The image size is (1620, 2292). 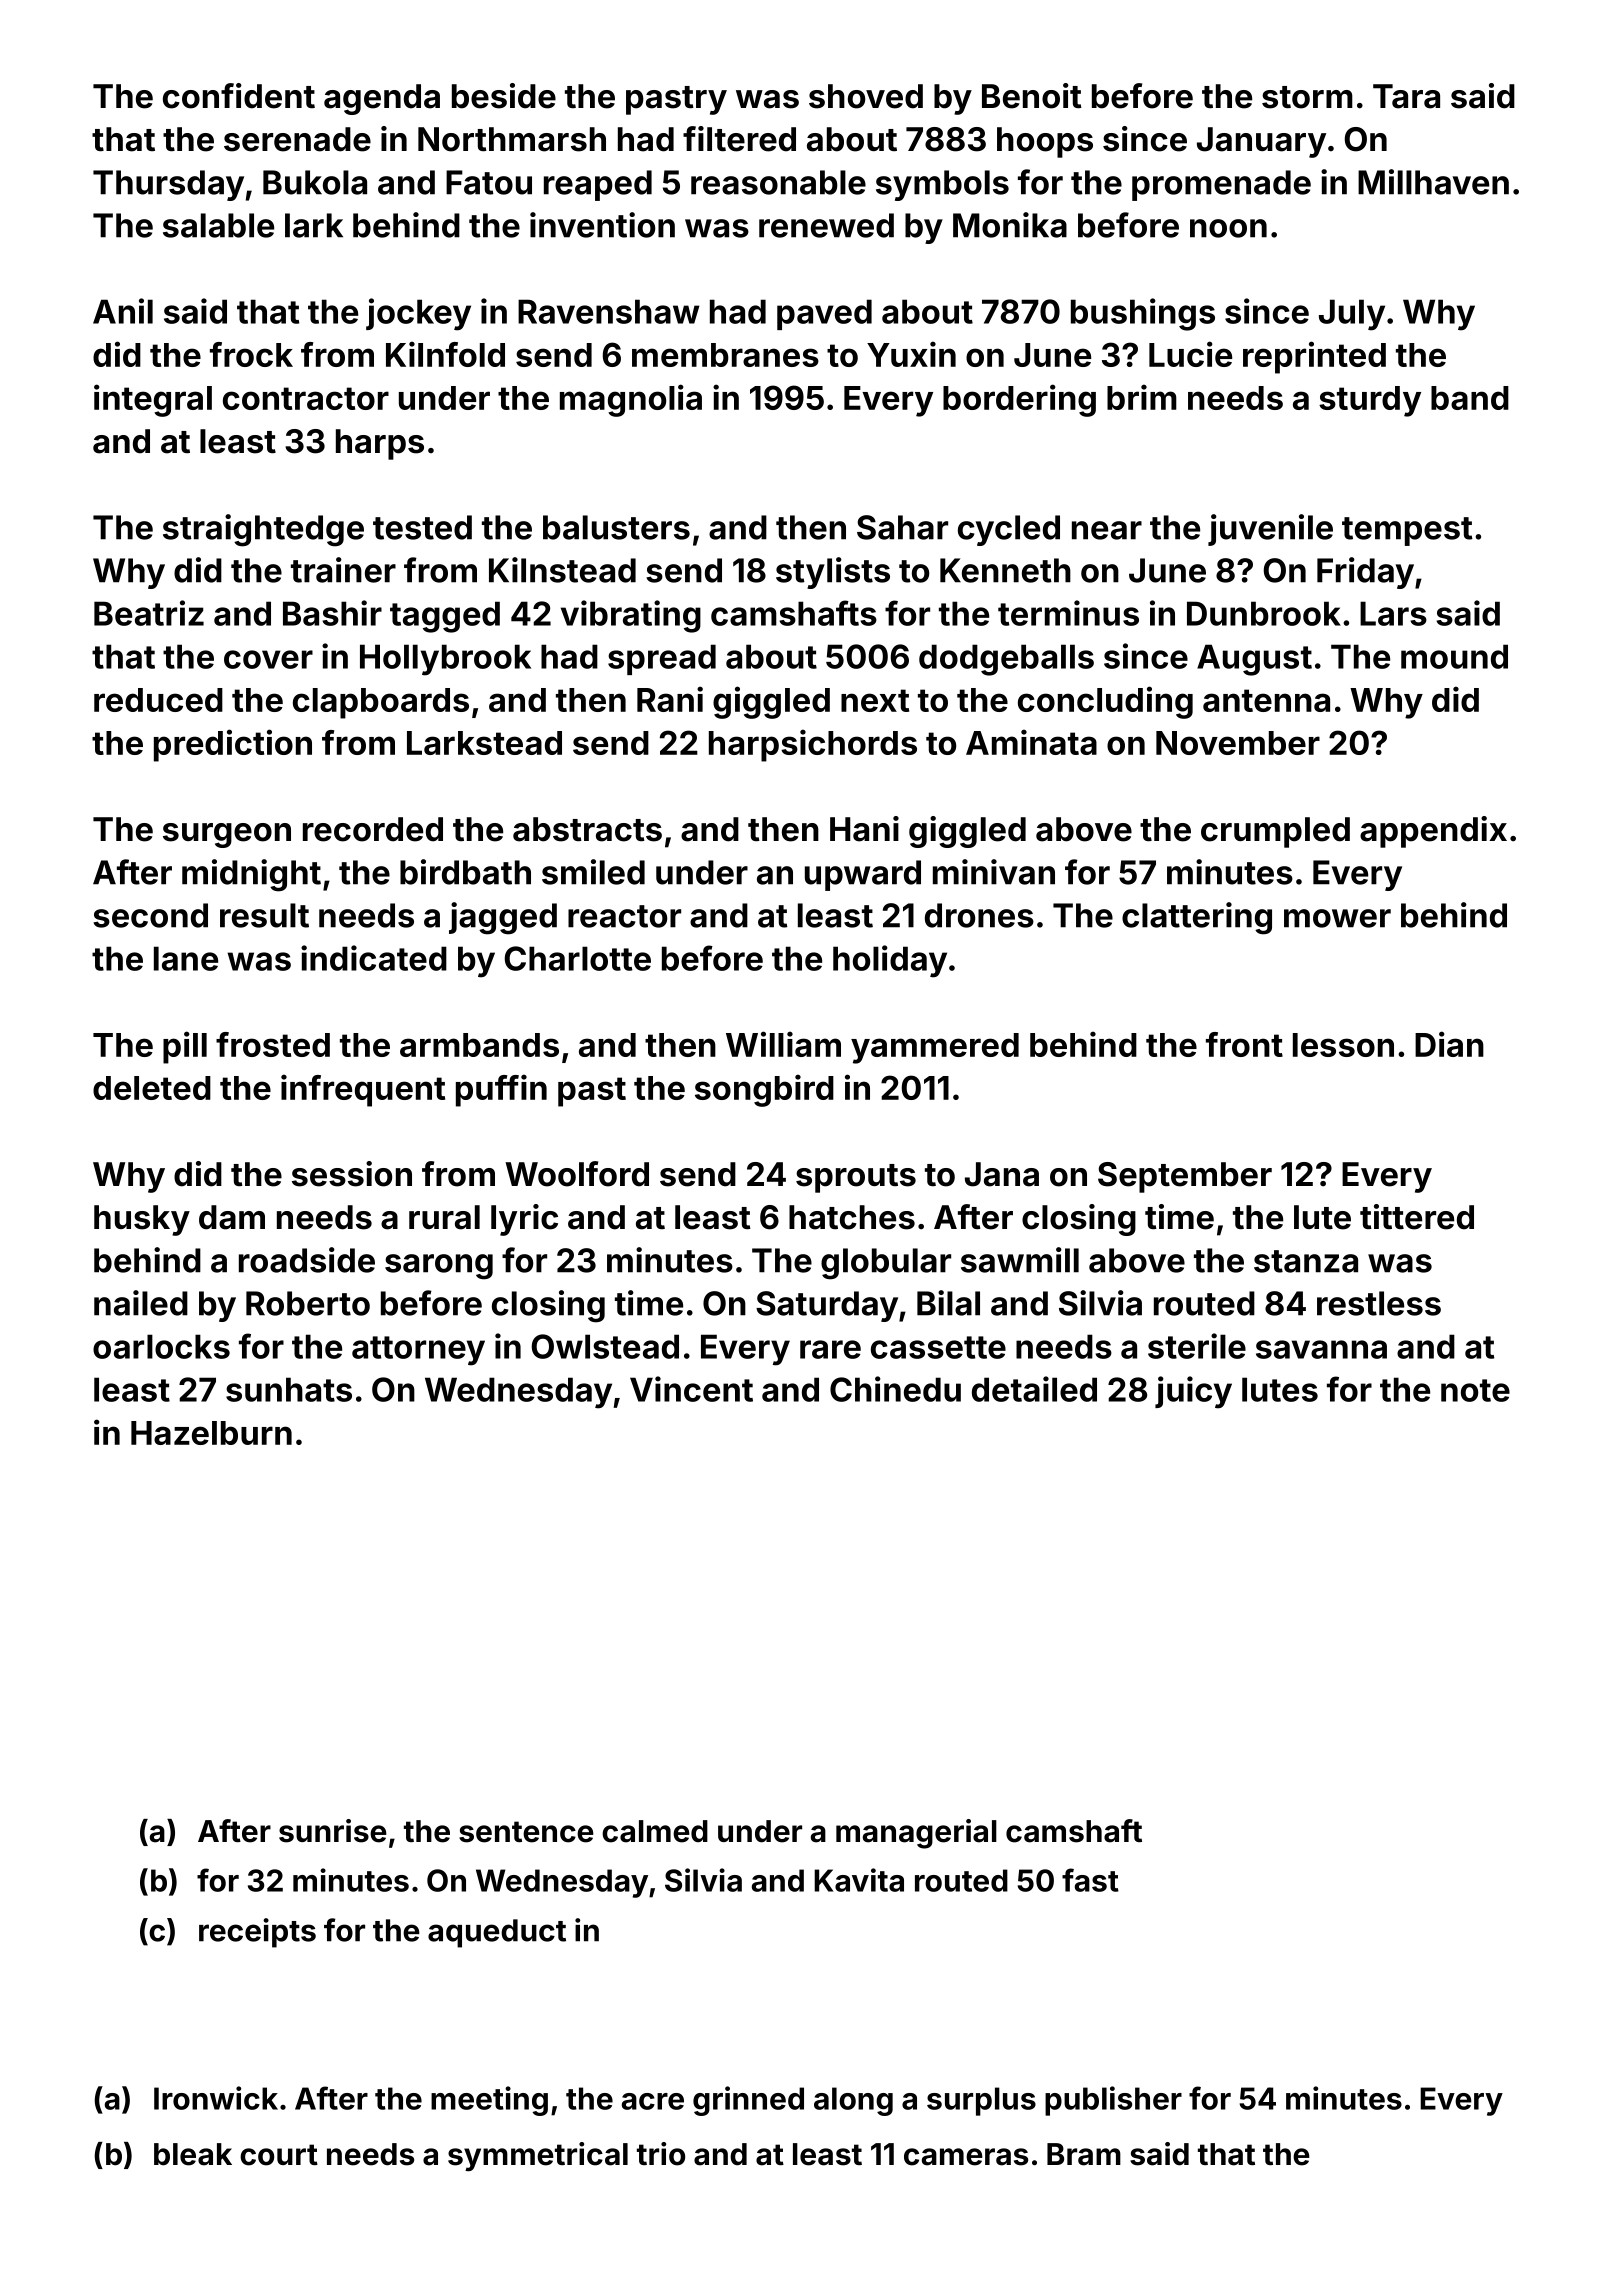 I want to click on Millhaven, so click(x=1433, y=182).
